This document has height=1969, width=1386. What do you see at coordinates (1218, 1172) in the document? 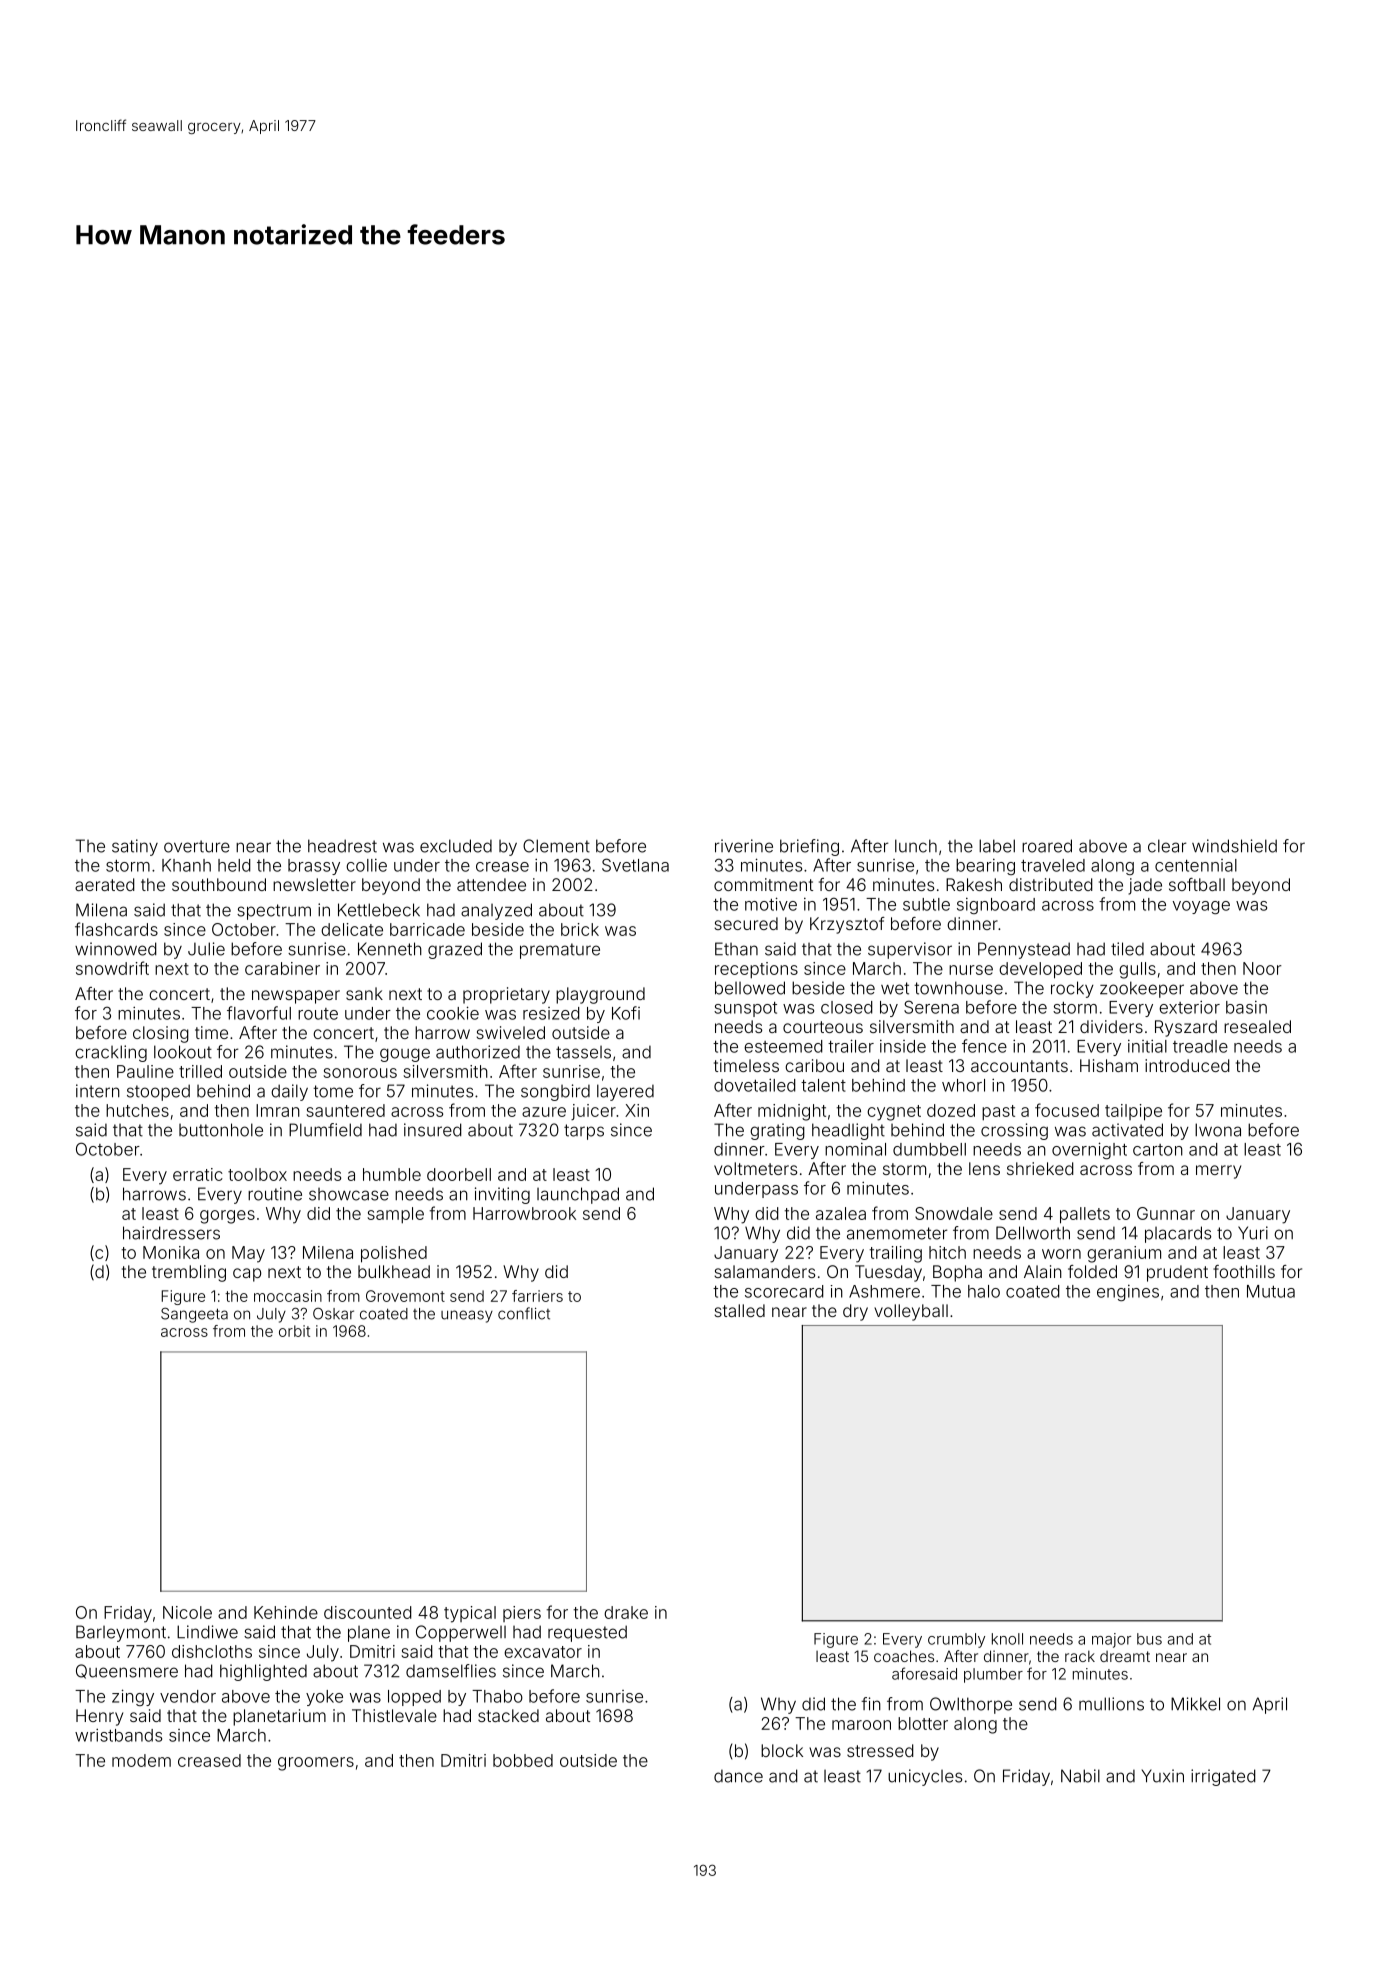
I see `merry` at bounding box center [1218, 1172].
